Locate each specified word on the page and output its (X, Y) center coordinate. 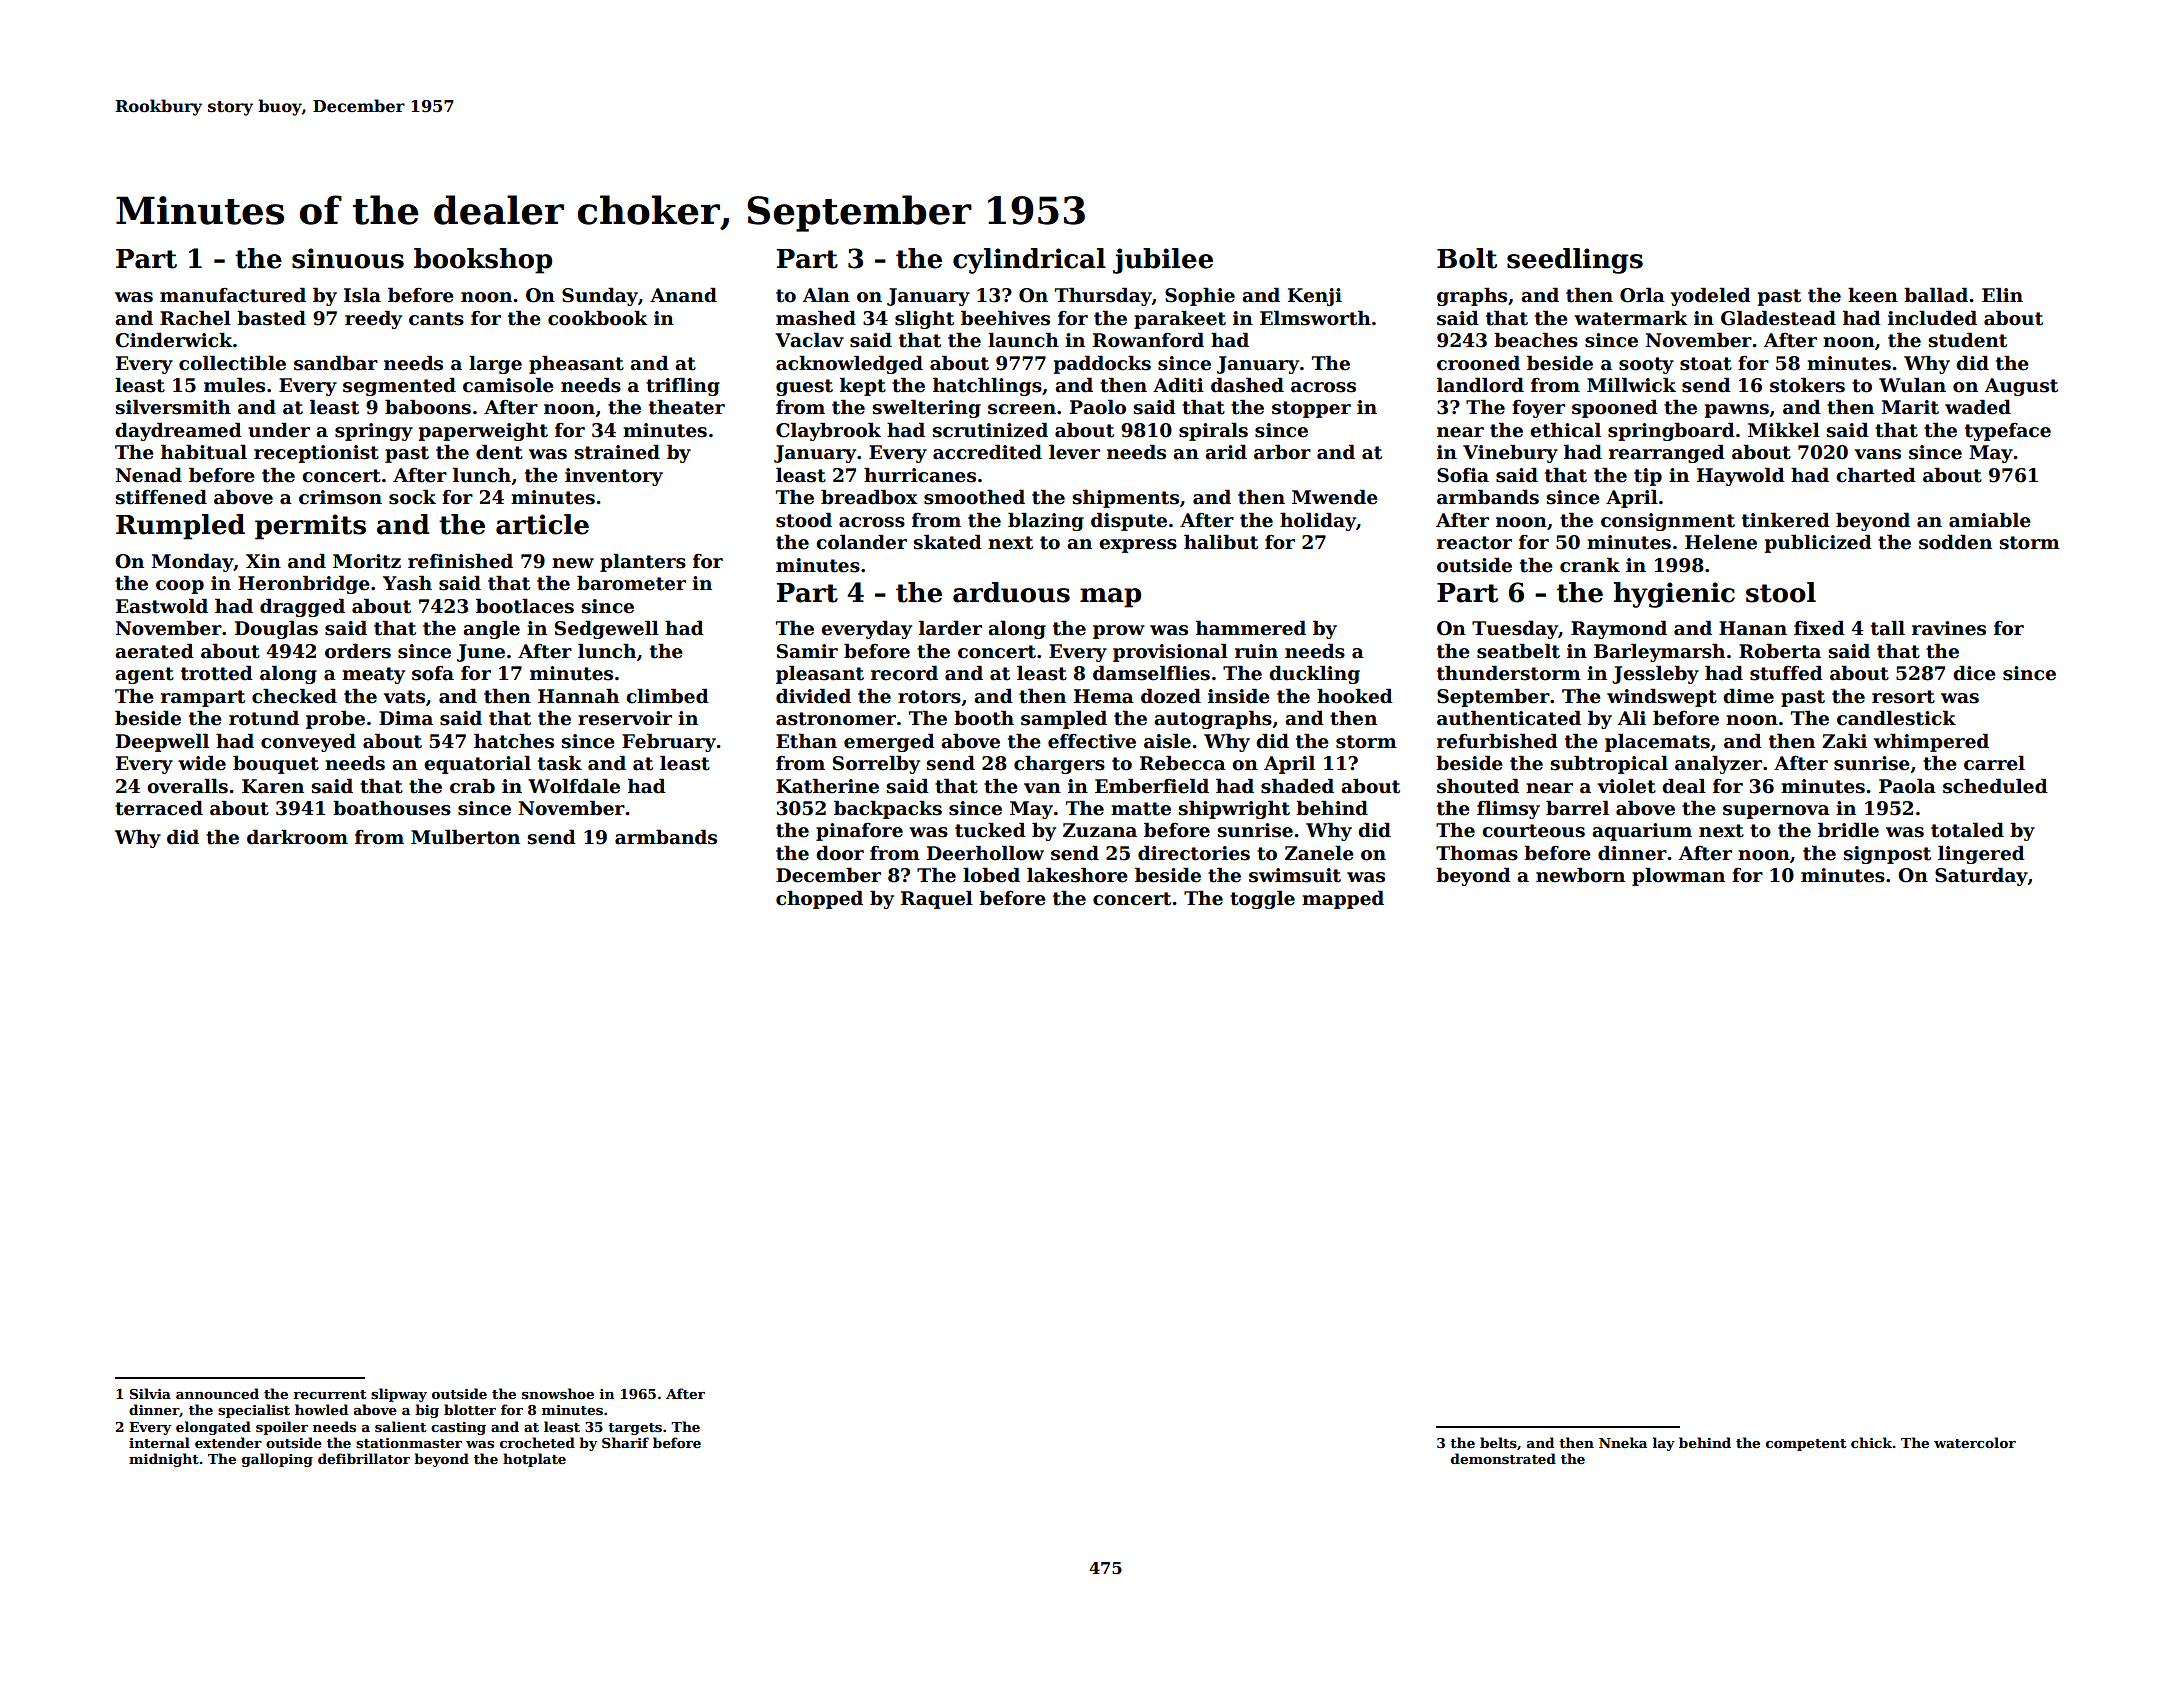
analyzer (1718, 764)
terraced (159, 808)
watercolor (1975, 1442)
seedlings (1575, 261)
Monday (192, 562)
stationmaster (409, 1443)
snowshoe (558, 1393)
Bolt (1467, 258)
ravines (1949, 628)
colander (861, 542)
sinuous (348, 258)
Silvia (150, 1393)
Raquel (937, 899)
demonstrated (1503, 1458)
